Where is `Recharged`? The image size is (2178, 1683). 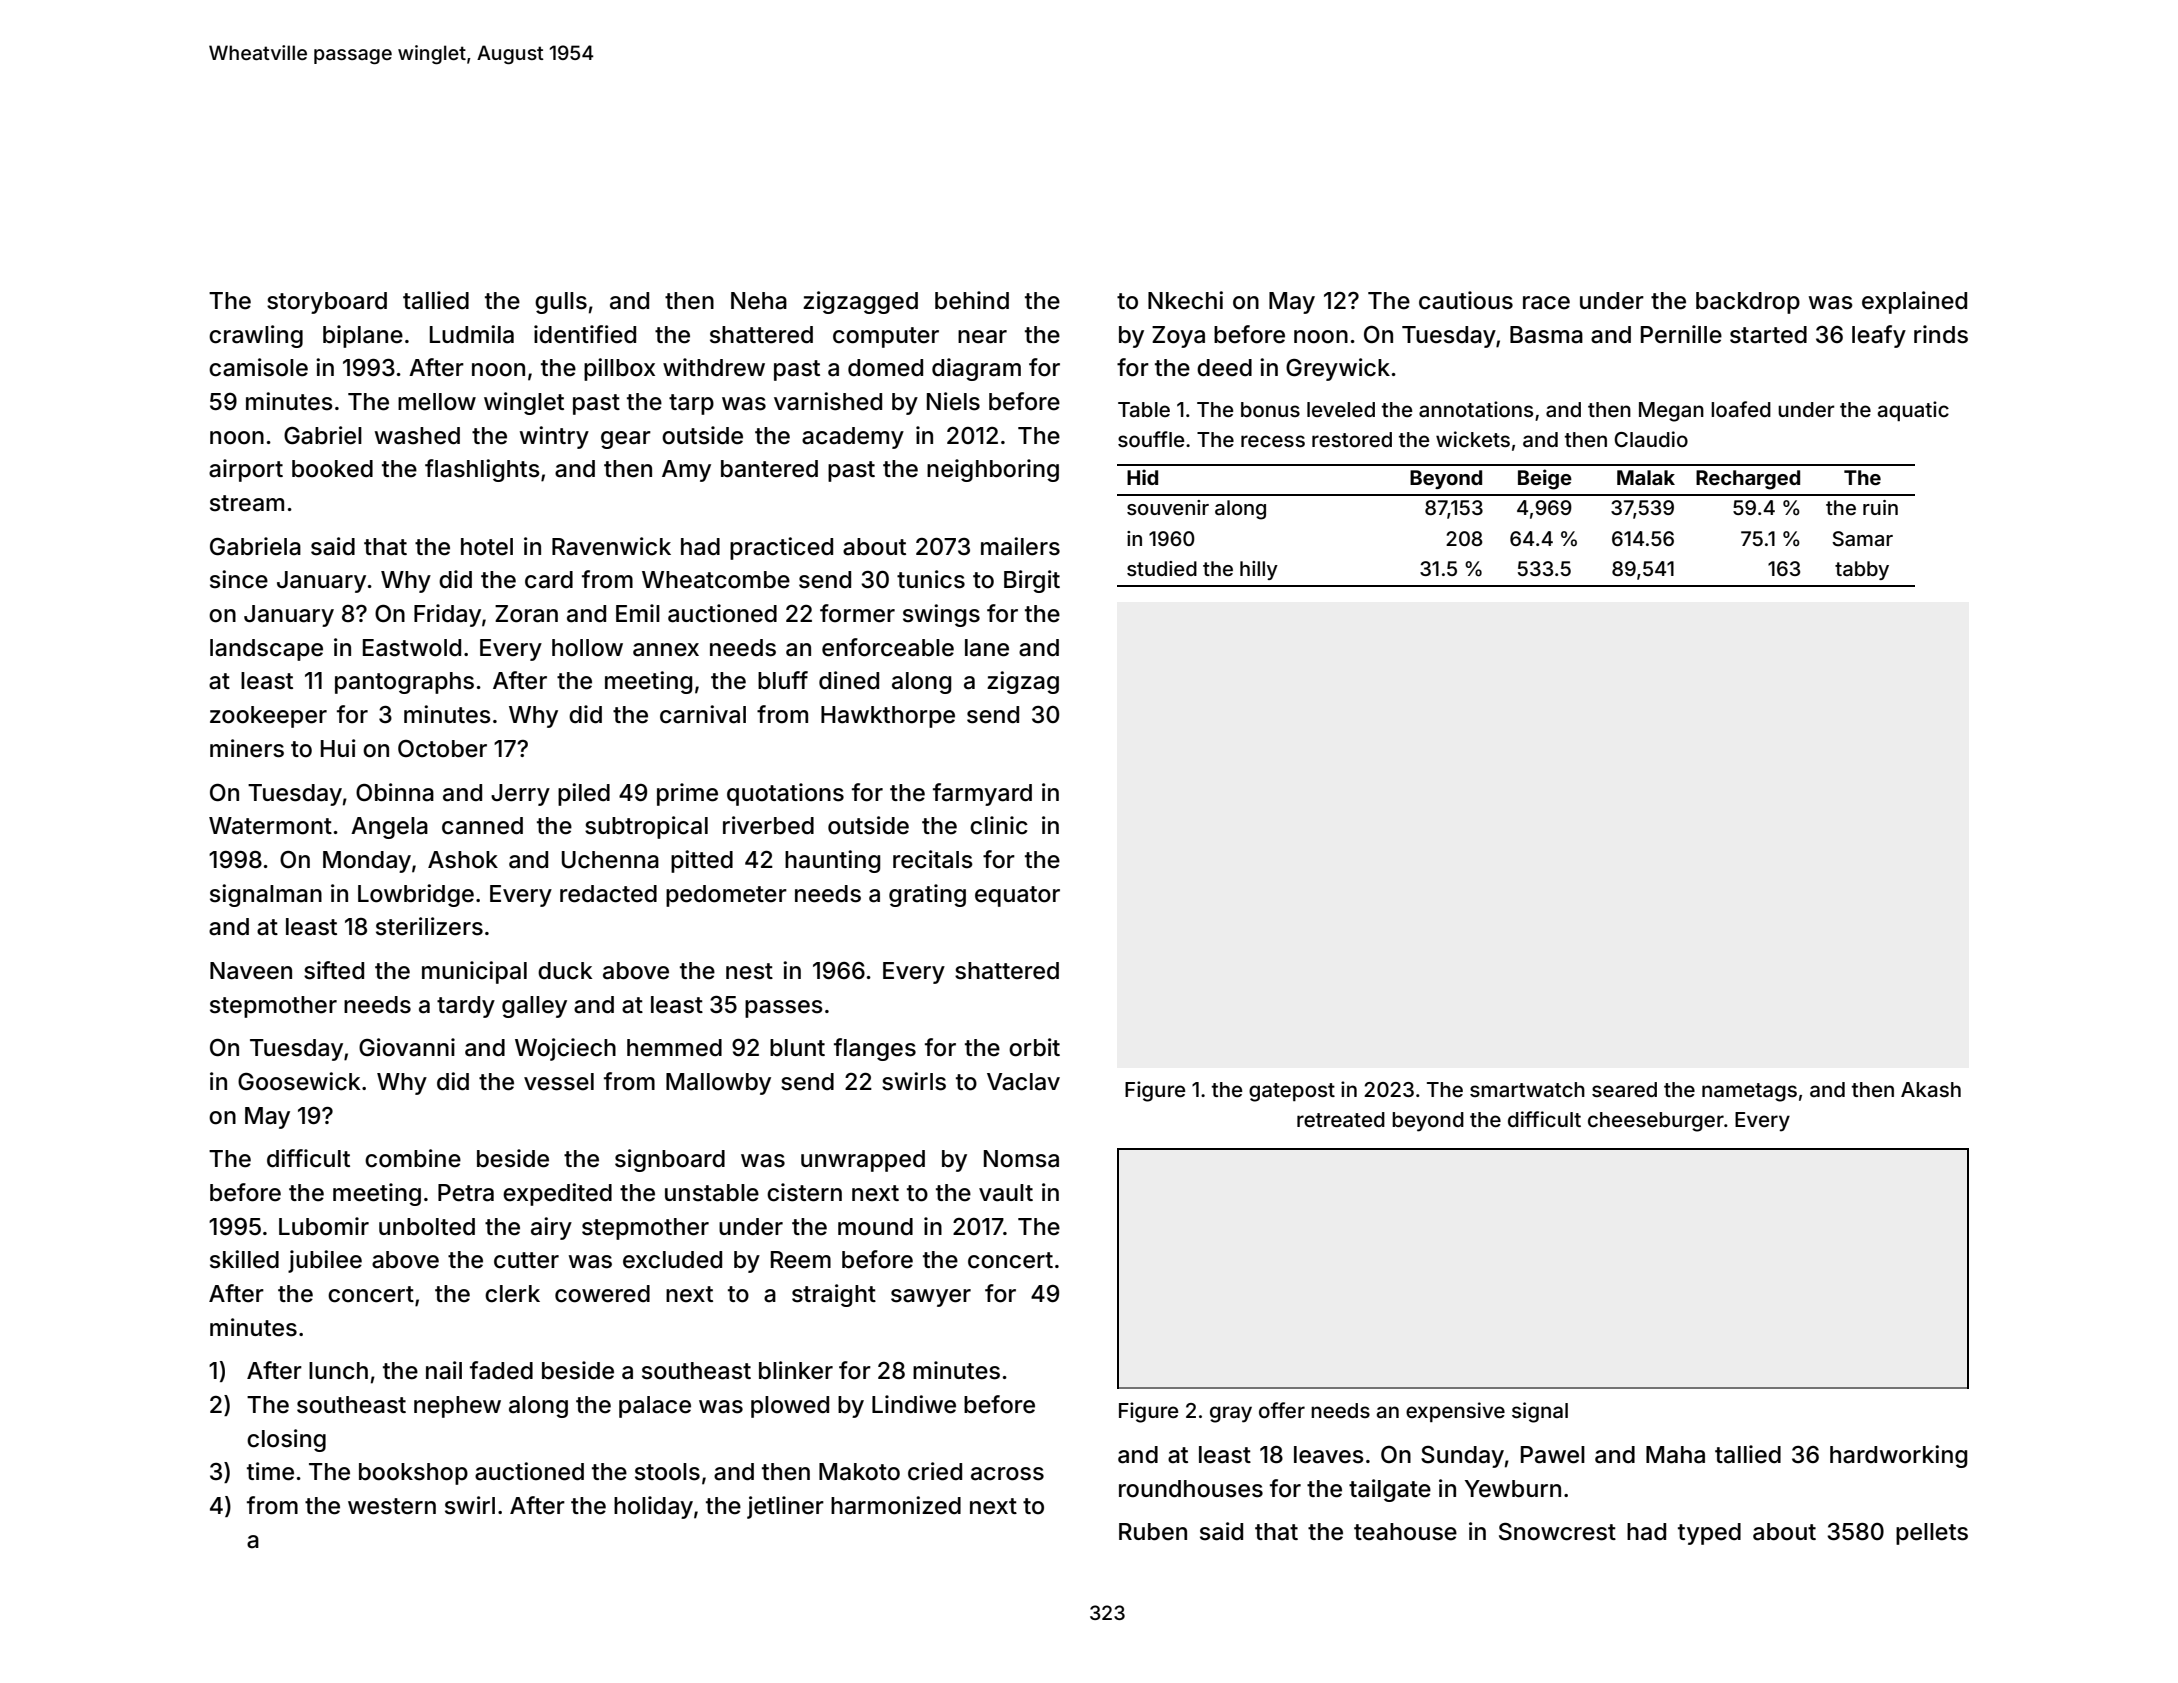 Recharged is located at coordinates (1748, 480).
